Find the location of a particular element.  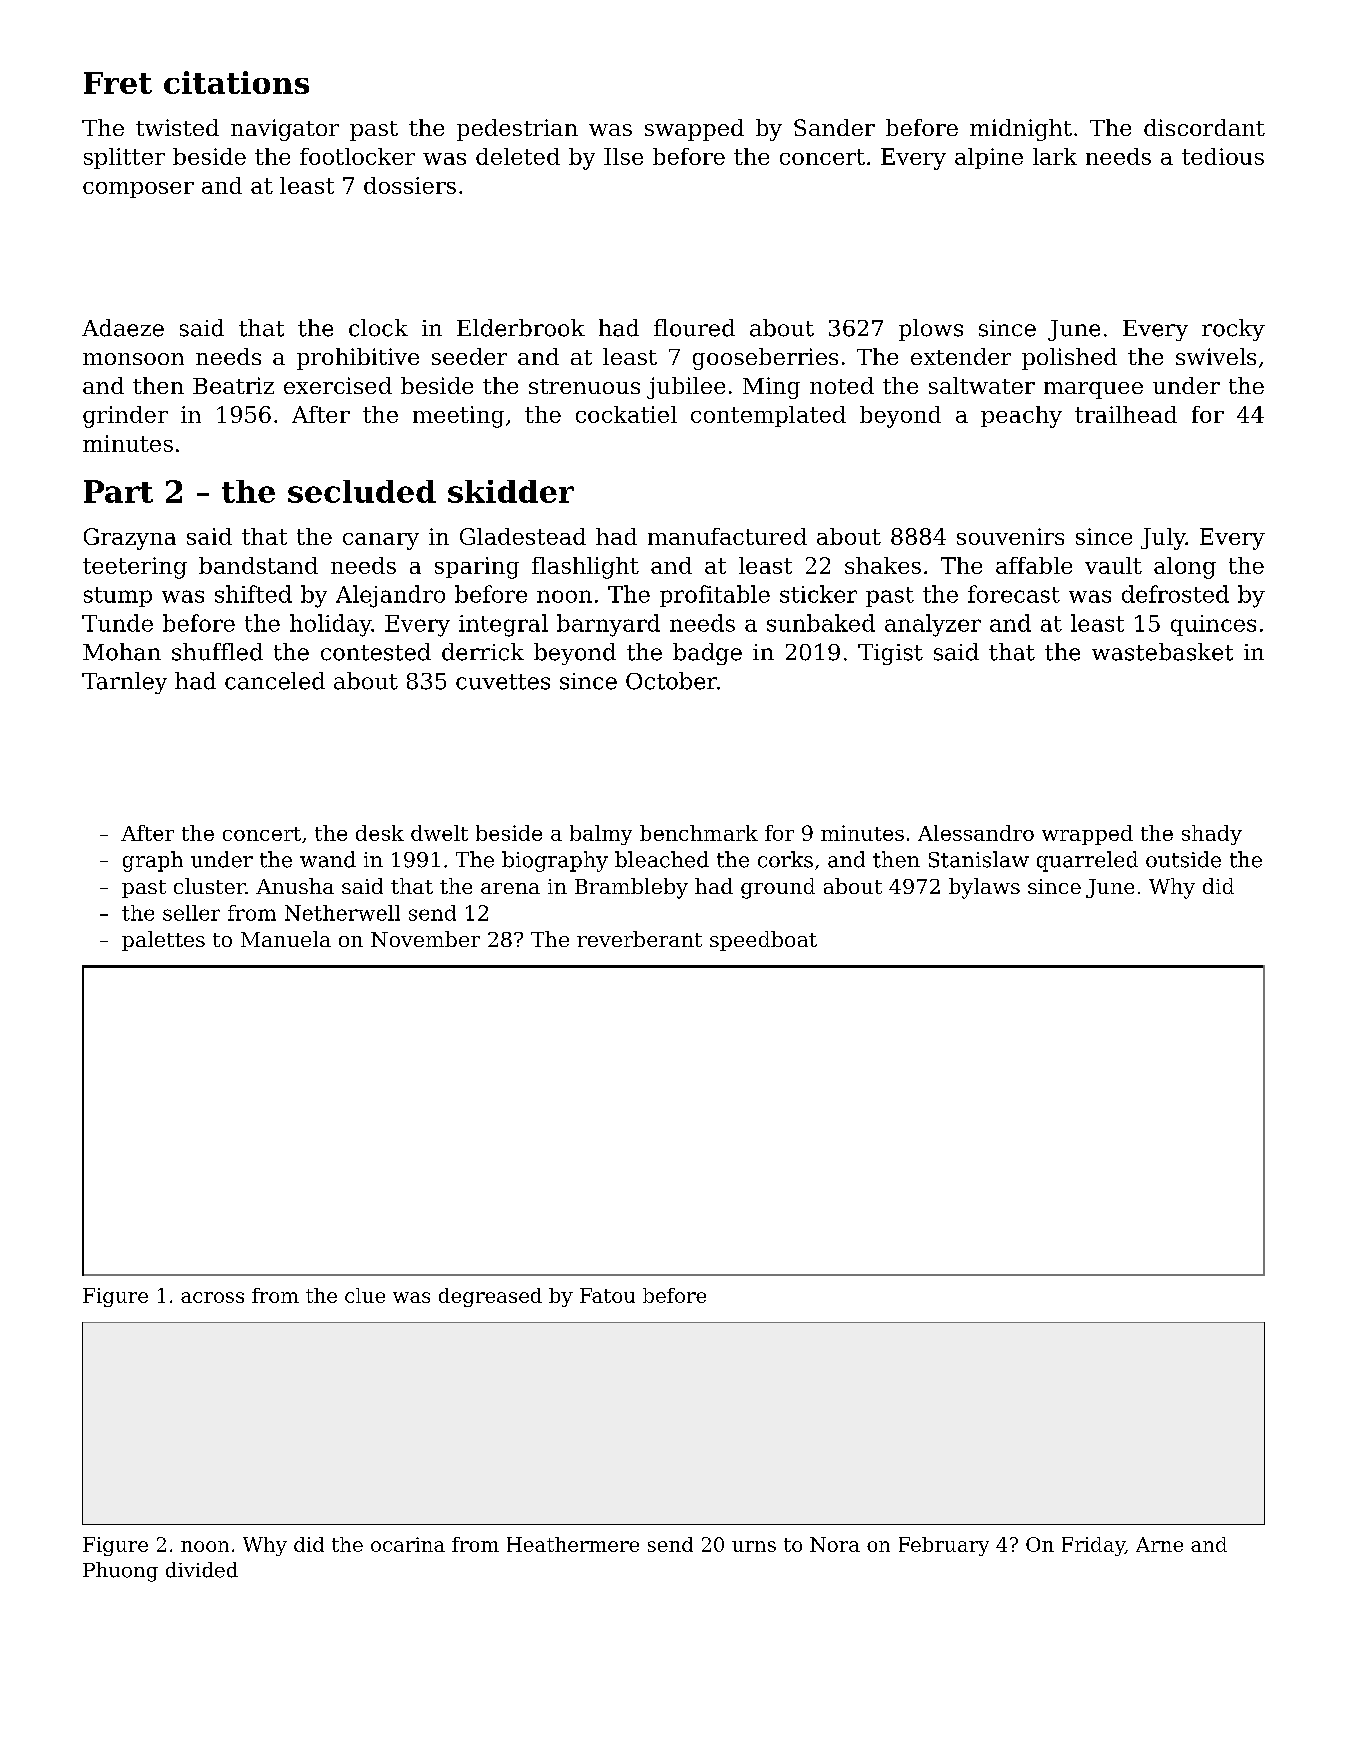

floured is located at coordinates (694, 328).
